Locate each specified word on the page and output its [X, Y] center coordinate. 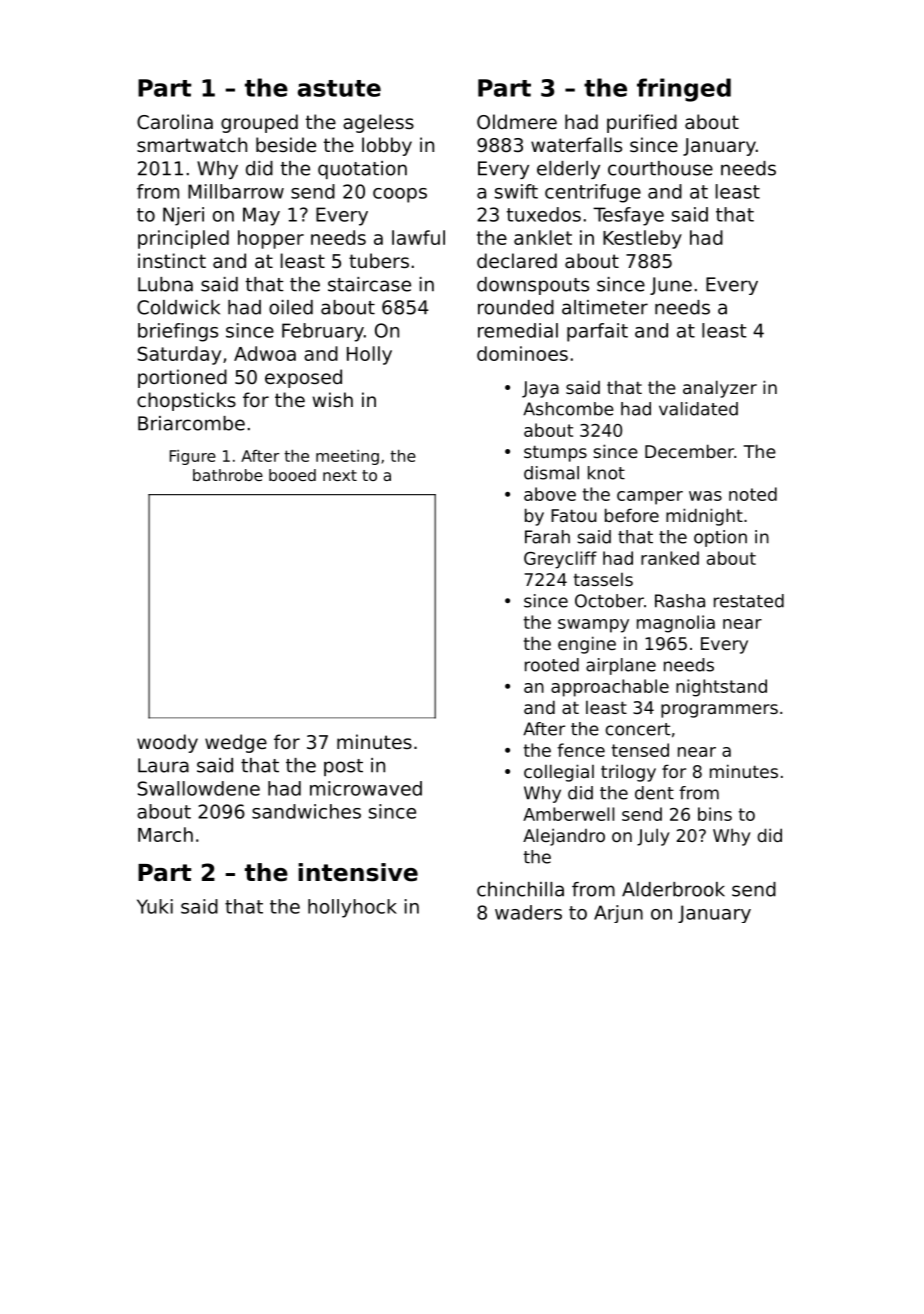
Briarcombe [191, 423]
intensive [358, 872]
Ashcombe [568, 409]
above [550, 494]
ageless [378, 123]
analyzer [720, 389]
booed [292, 475]
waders [528, 912]
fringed [684, 90]
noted [753, 494]
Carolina [175, 121]
